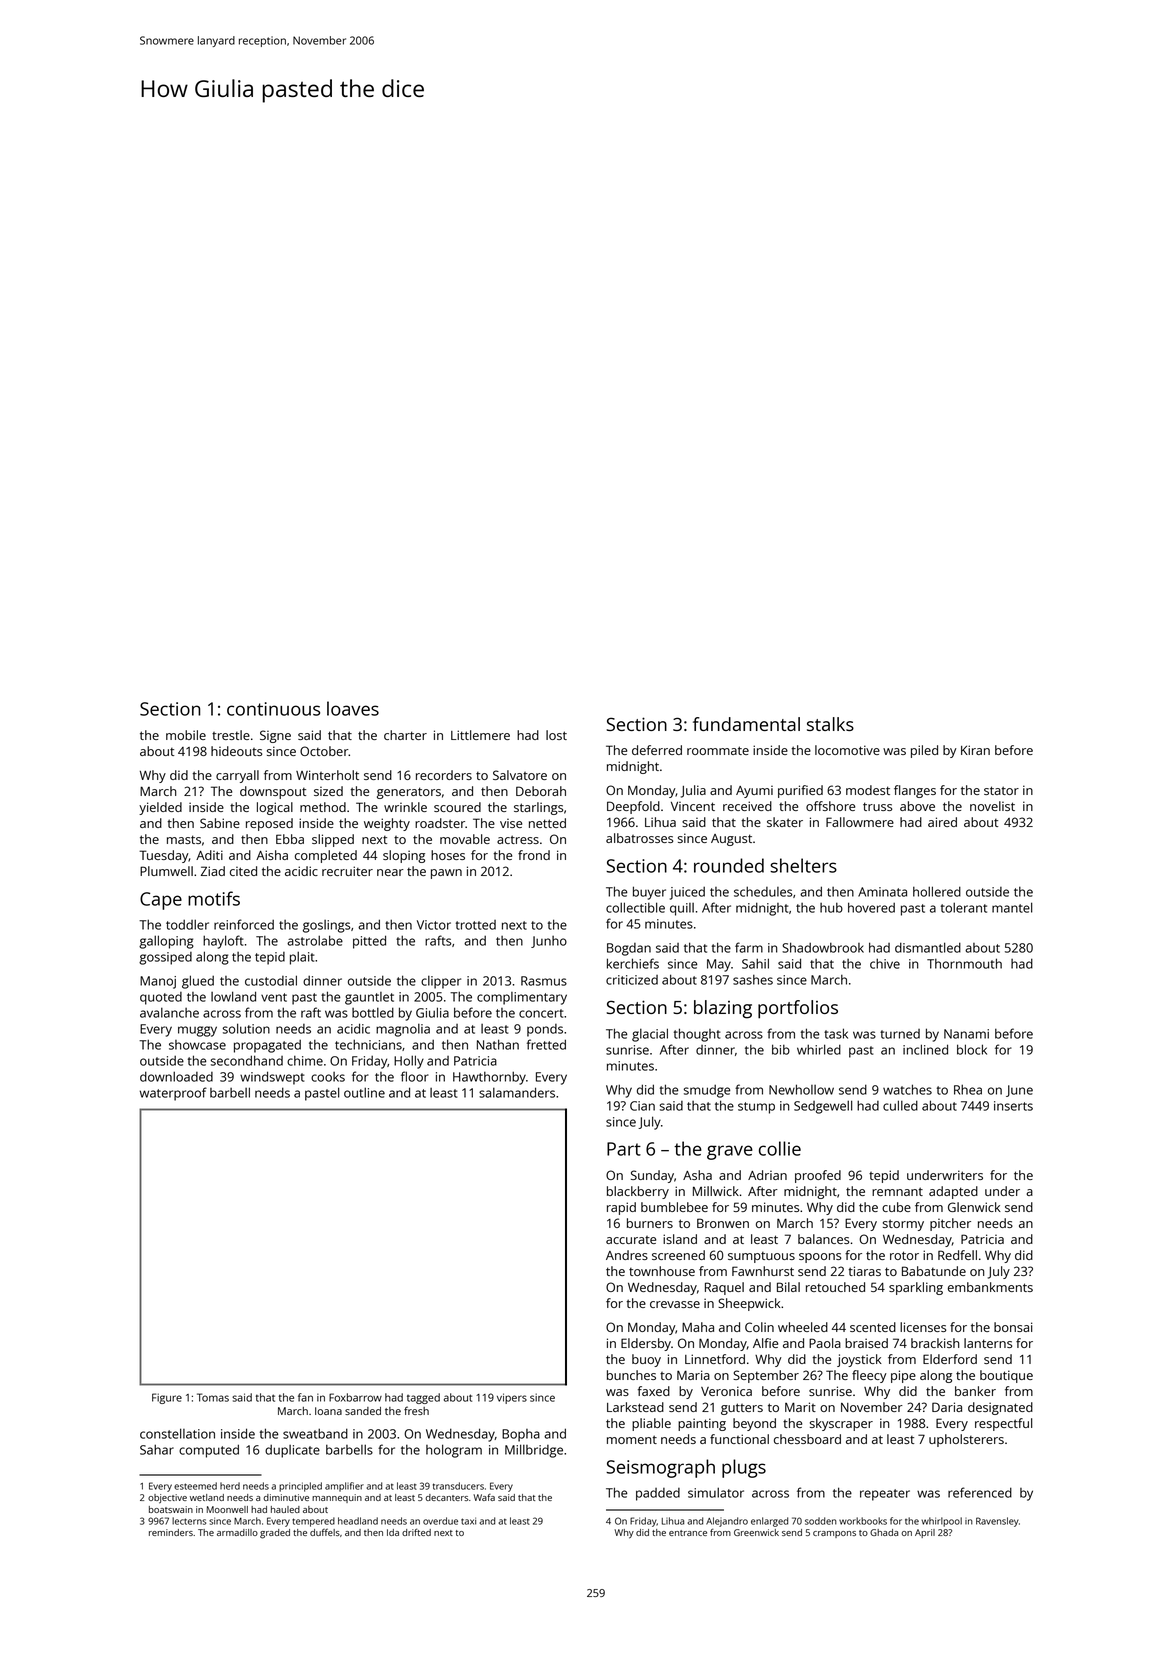 This screenshot has height=1658, width=1173. I want to click on fan, so click(305, 1397).
